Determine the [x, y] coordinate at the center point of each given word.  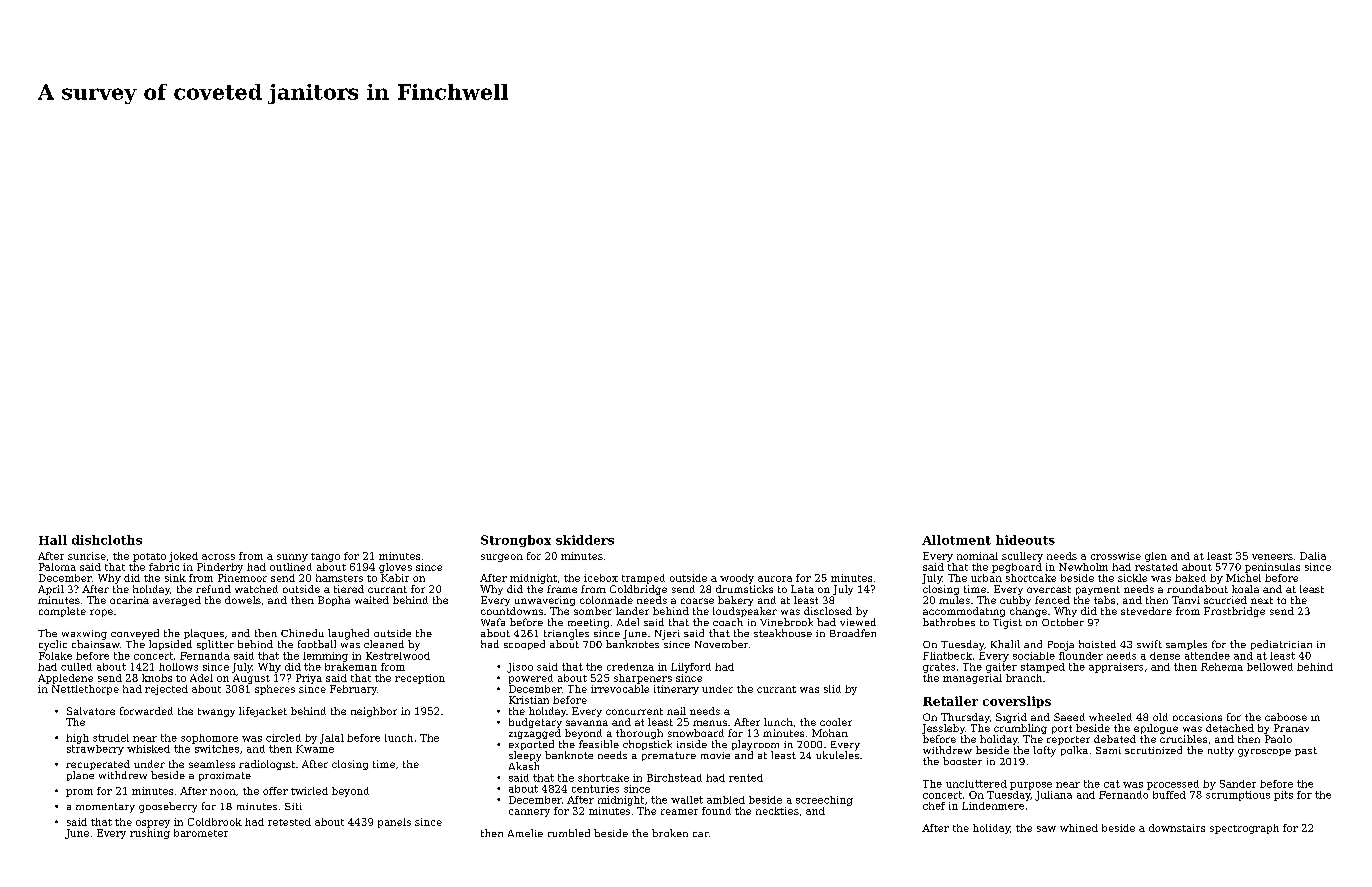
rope [101, 613]
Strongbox [516, 541]
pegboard [1017, 568]
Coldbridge [638, 590]
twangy [216, 712]
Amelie [525, 833]
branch [1024, 678]
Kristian [529, 700]
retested [289, 822]
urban [986, 578]
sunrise [87, 556]
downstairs [1177, 828]
